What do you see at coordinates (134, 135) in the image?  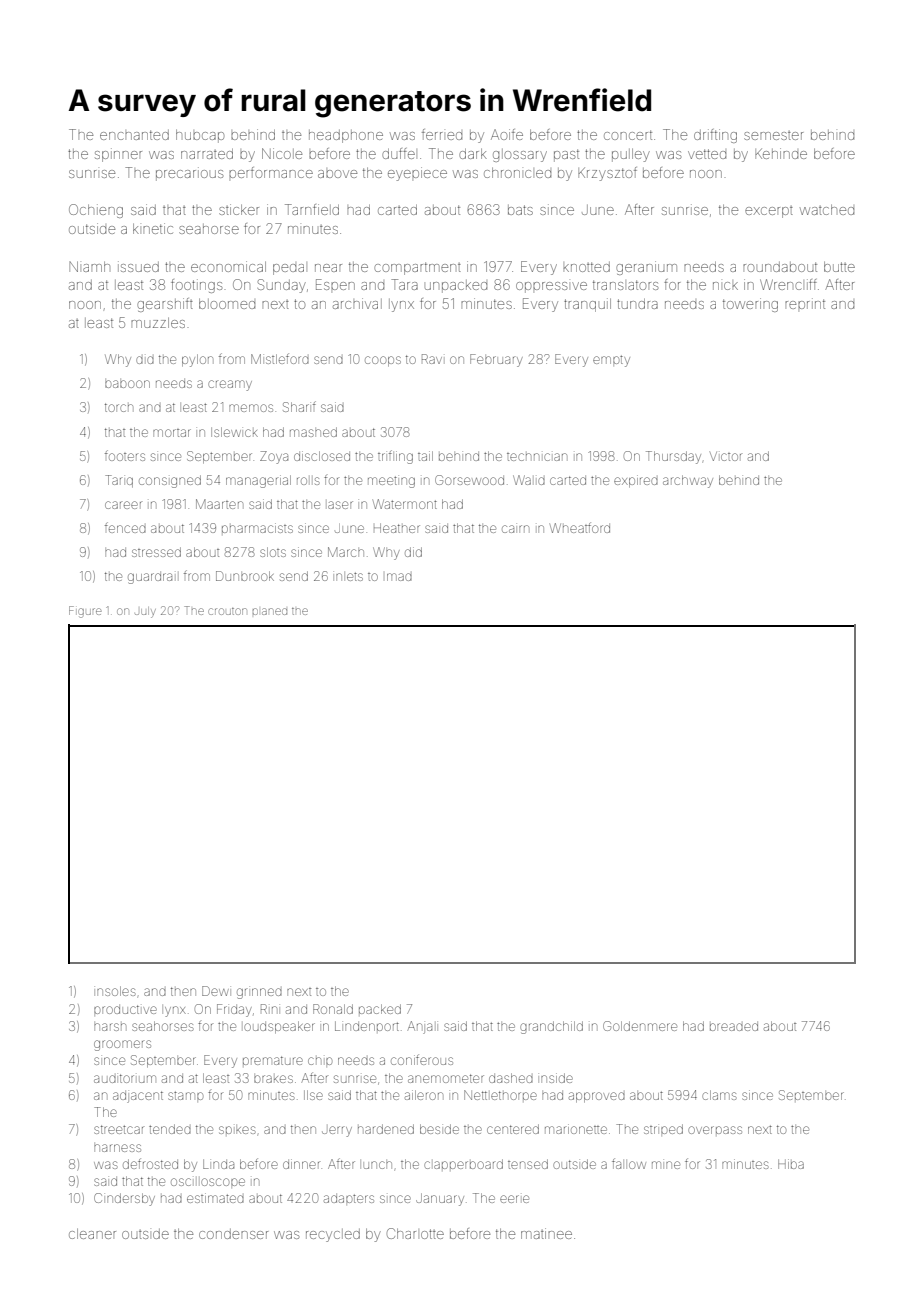 I see `enchanted` at bounding box center [134, 135].
